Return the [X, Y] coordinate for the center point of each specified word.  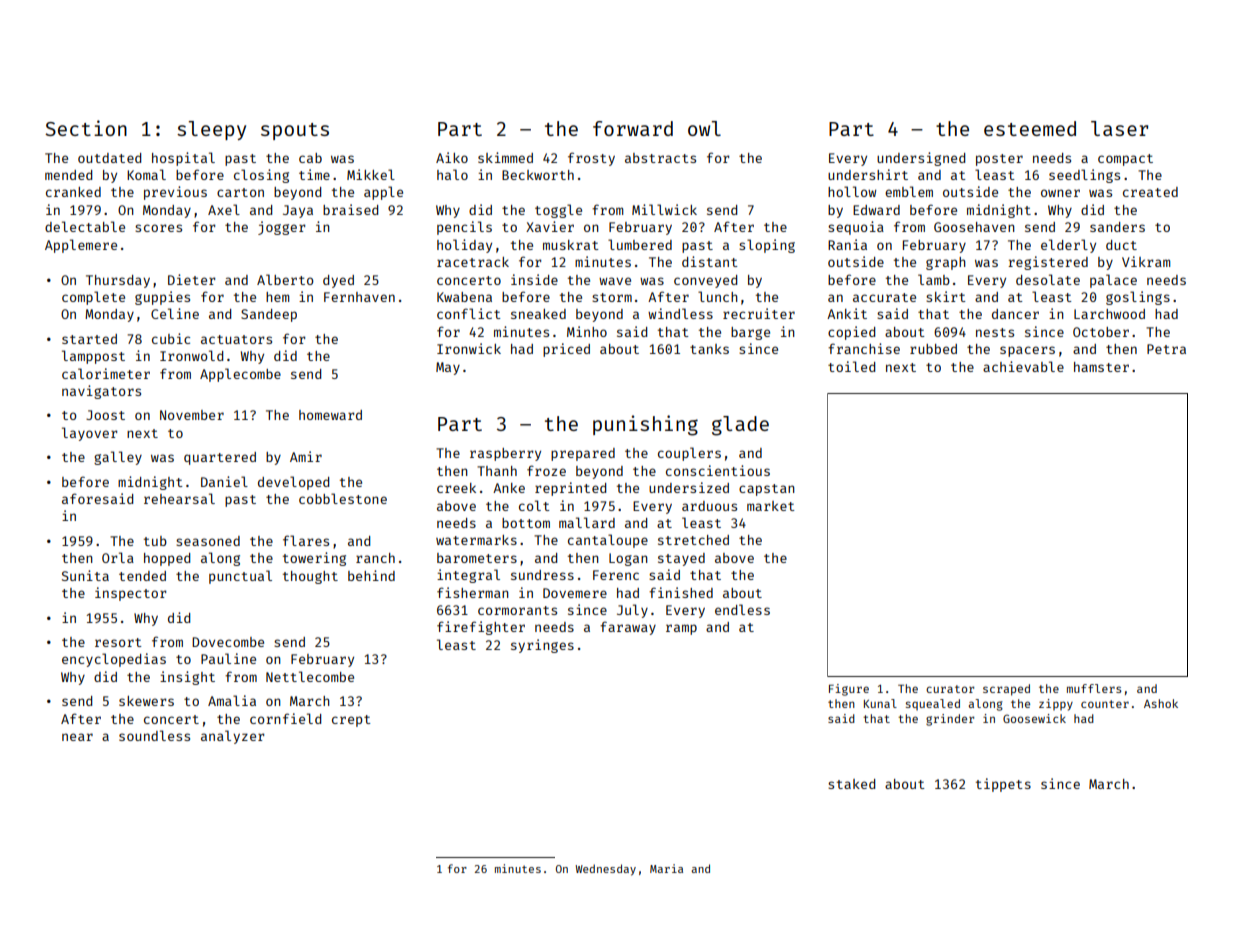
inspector [131, 594]
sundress [542, 575]
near [77, 737]
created [1150, 192]
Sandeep [269, 315]
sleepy [211, 130]
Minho [587, 331]
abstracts [660, 158]
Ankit [847, 313]
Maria [666, 868]
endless [742, 609]
